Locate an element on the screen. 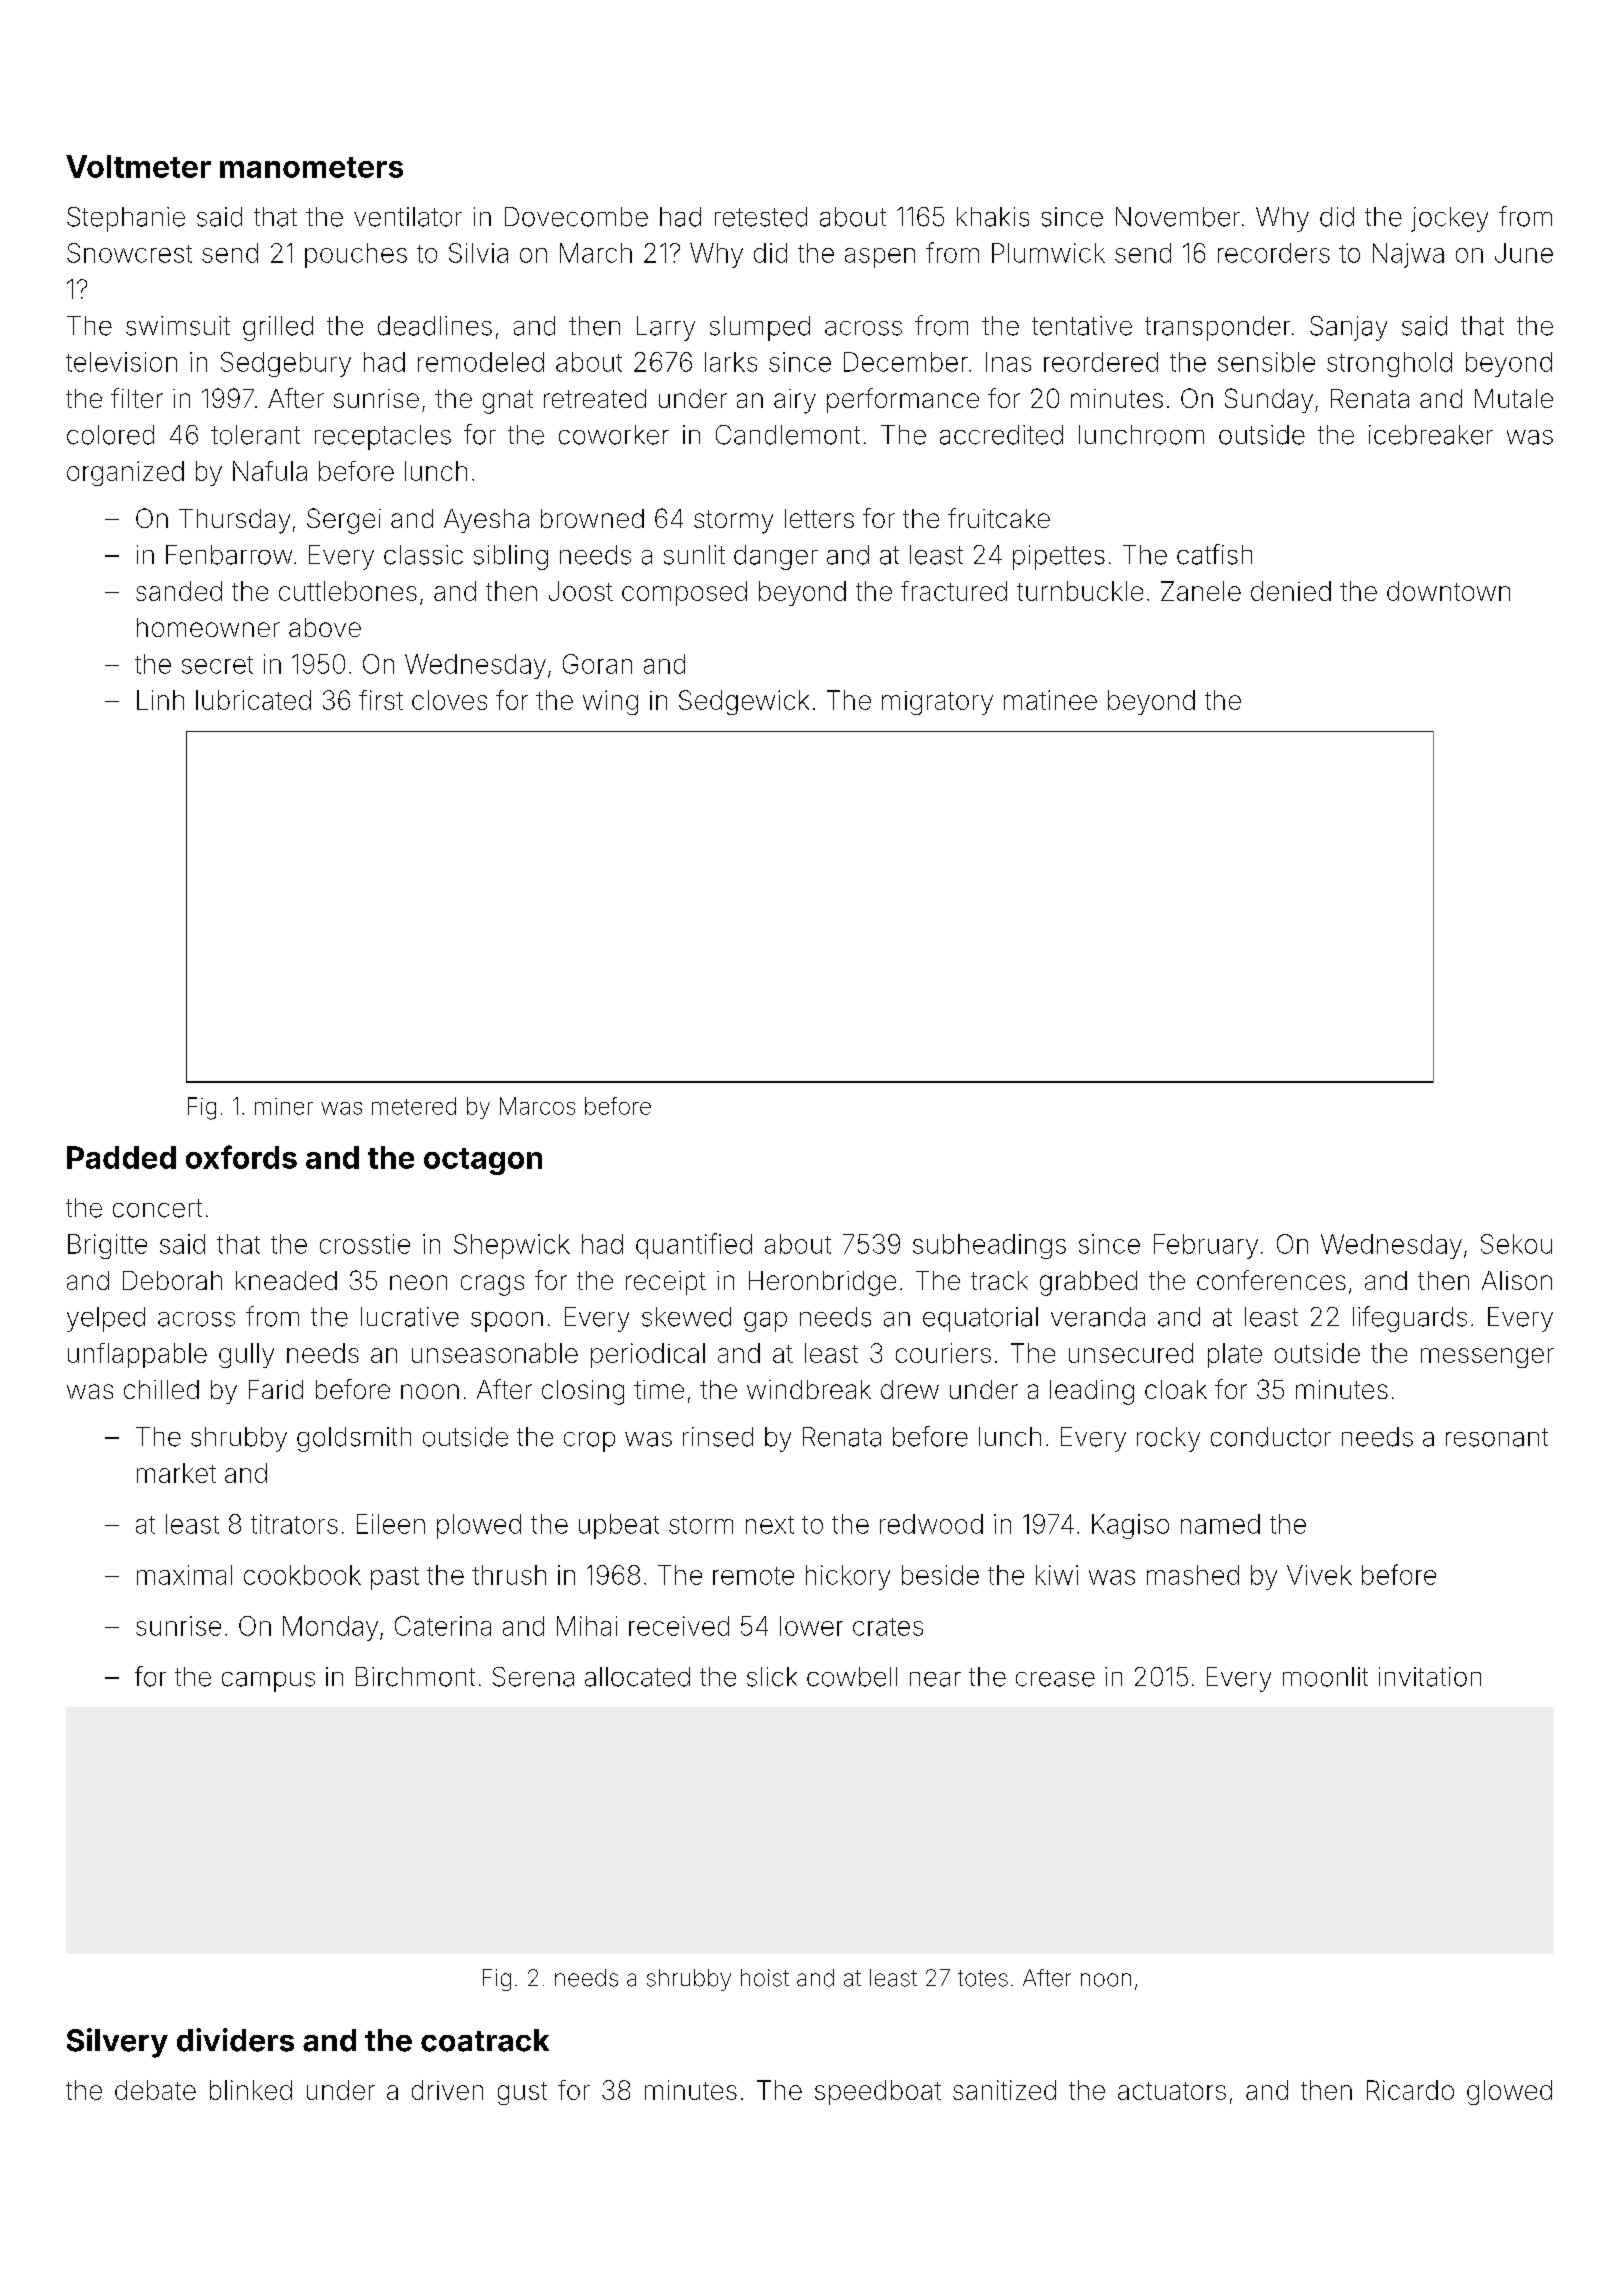 Image resolution: width=1620 pixels, height=2292 pixels. invitation is located at coordinates (1430, 1677).
